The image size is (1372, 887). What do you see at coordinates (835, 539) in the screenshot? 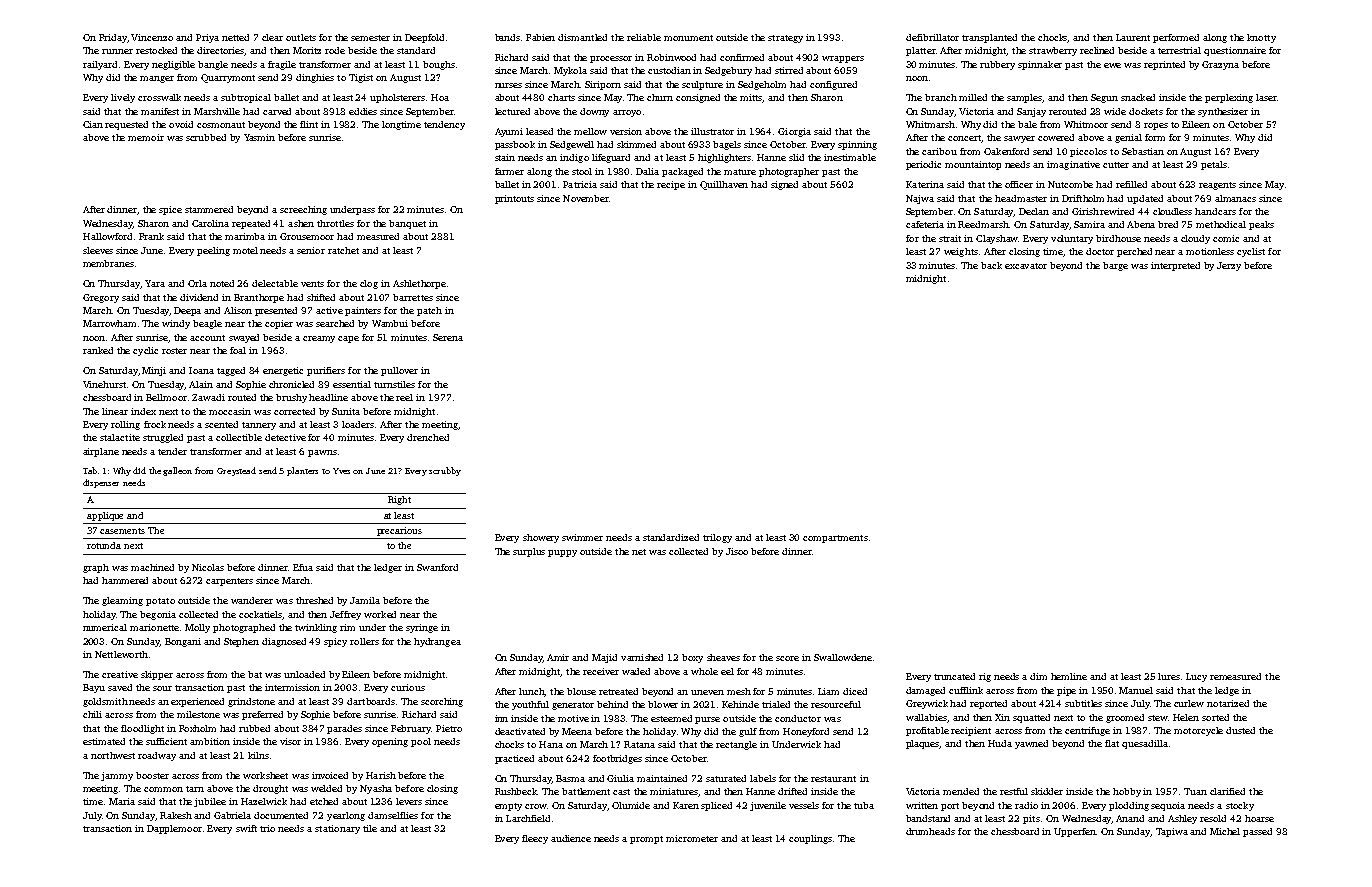
I see `compartments` at bounding box center [835, 539].
